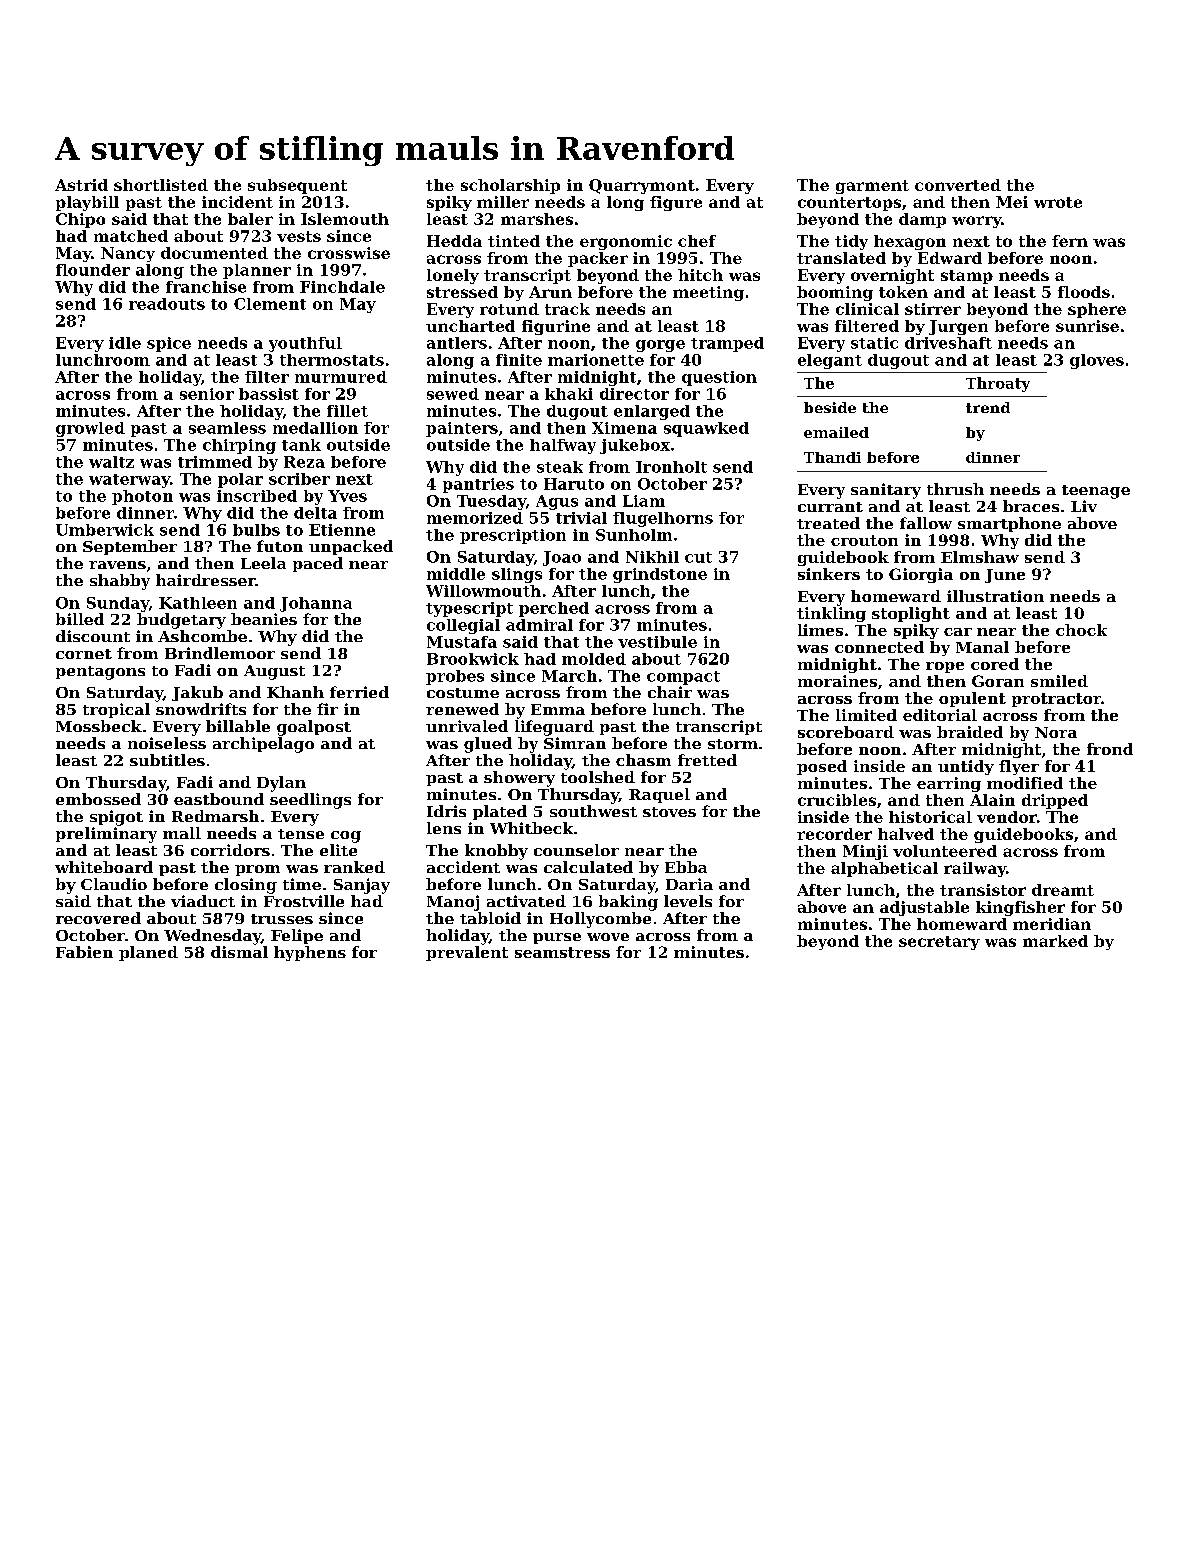  What do you see at coordinates (988, 407) in the document?
I see `trend` at bounding box center [988, 407].
